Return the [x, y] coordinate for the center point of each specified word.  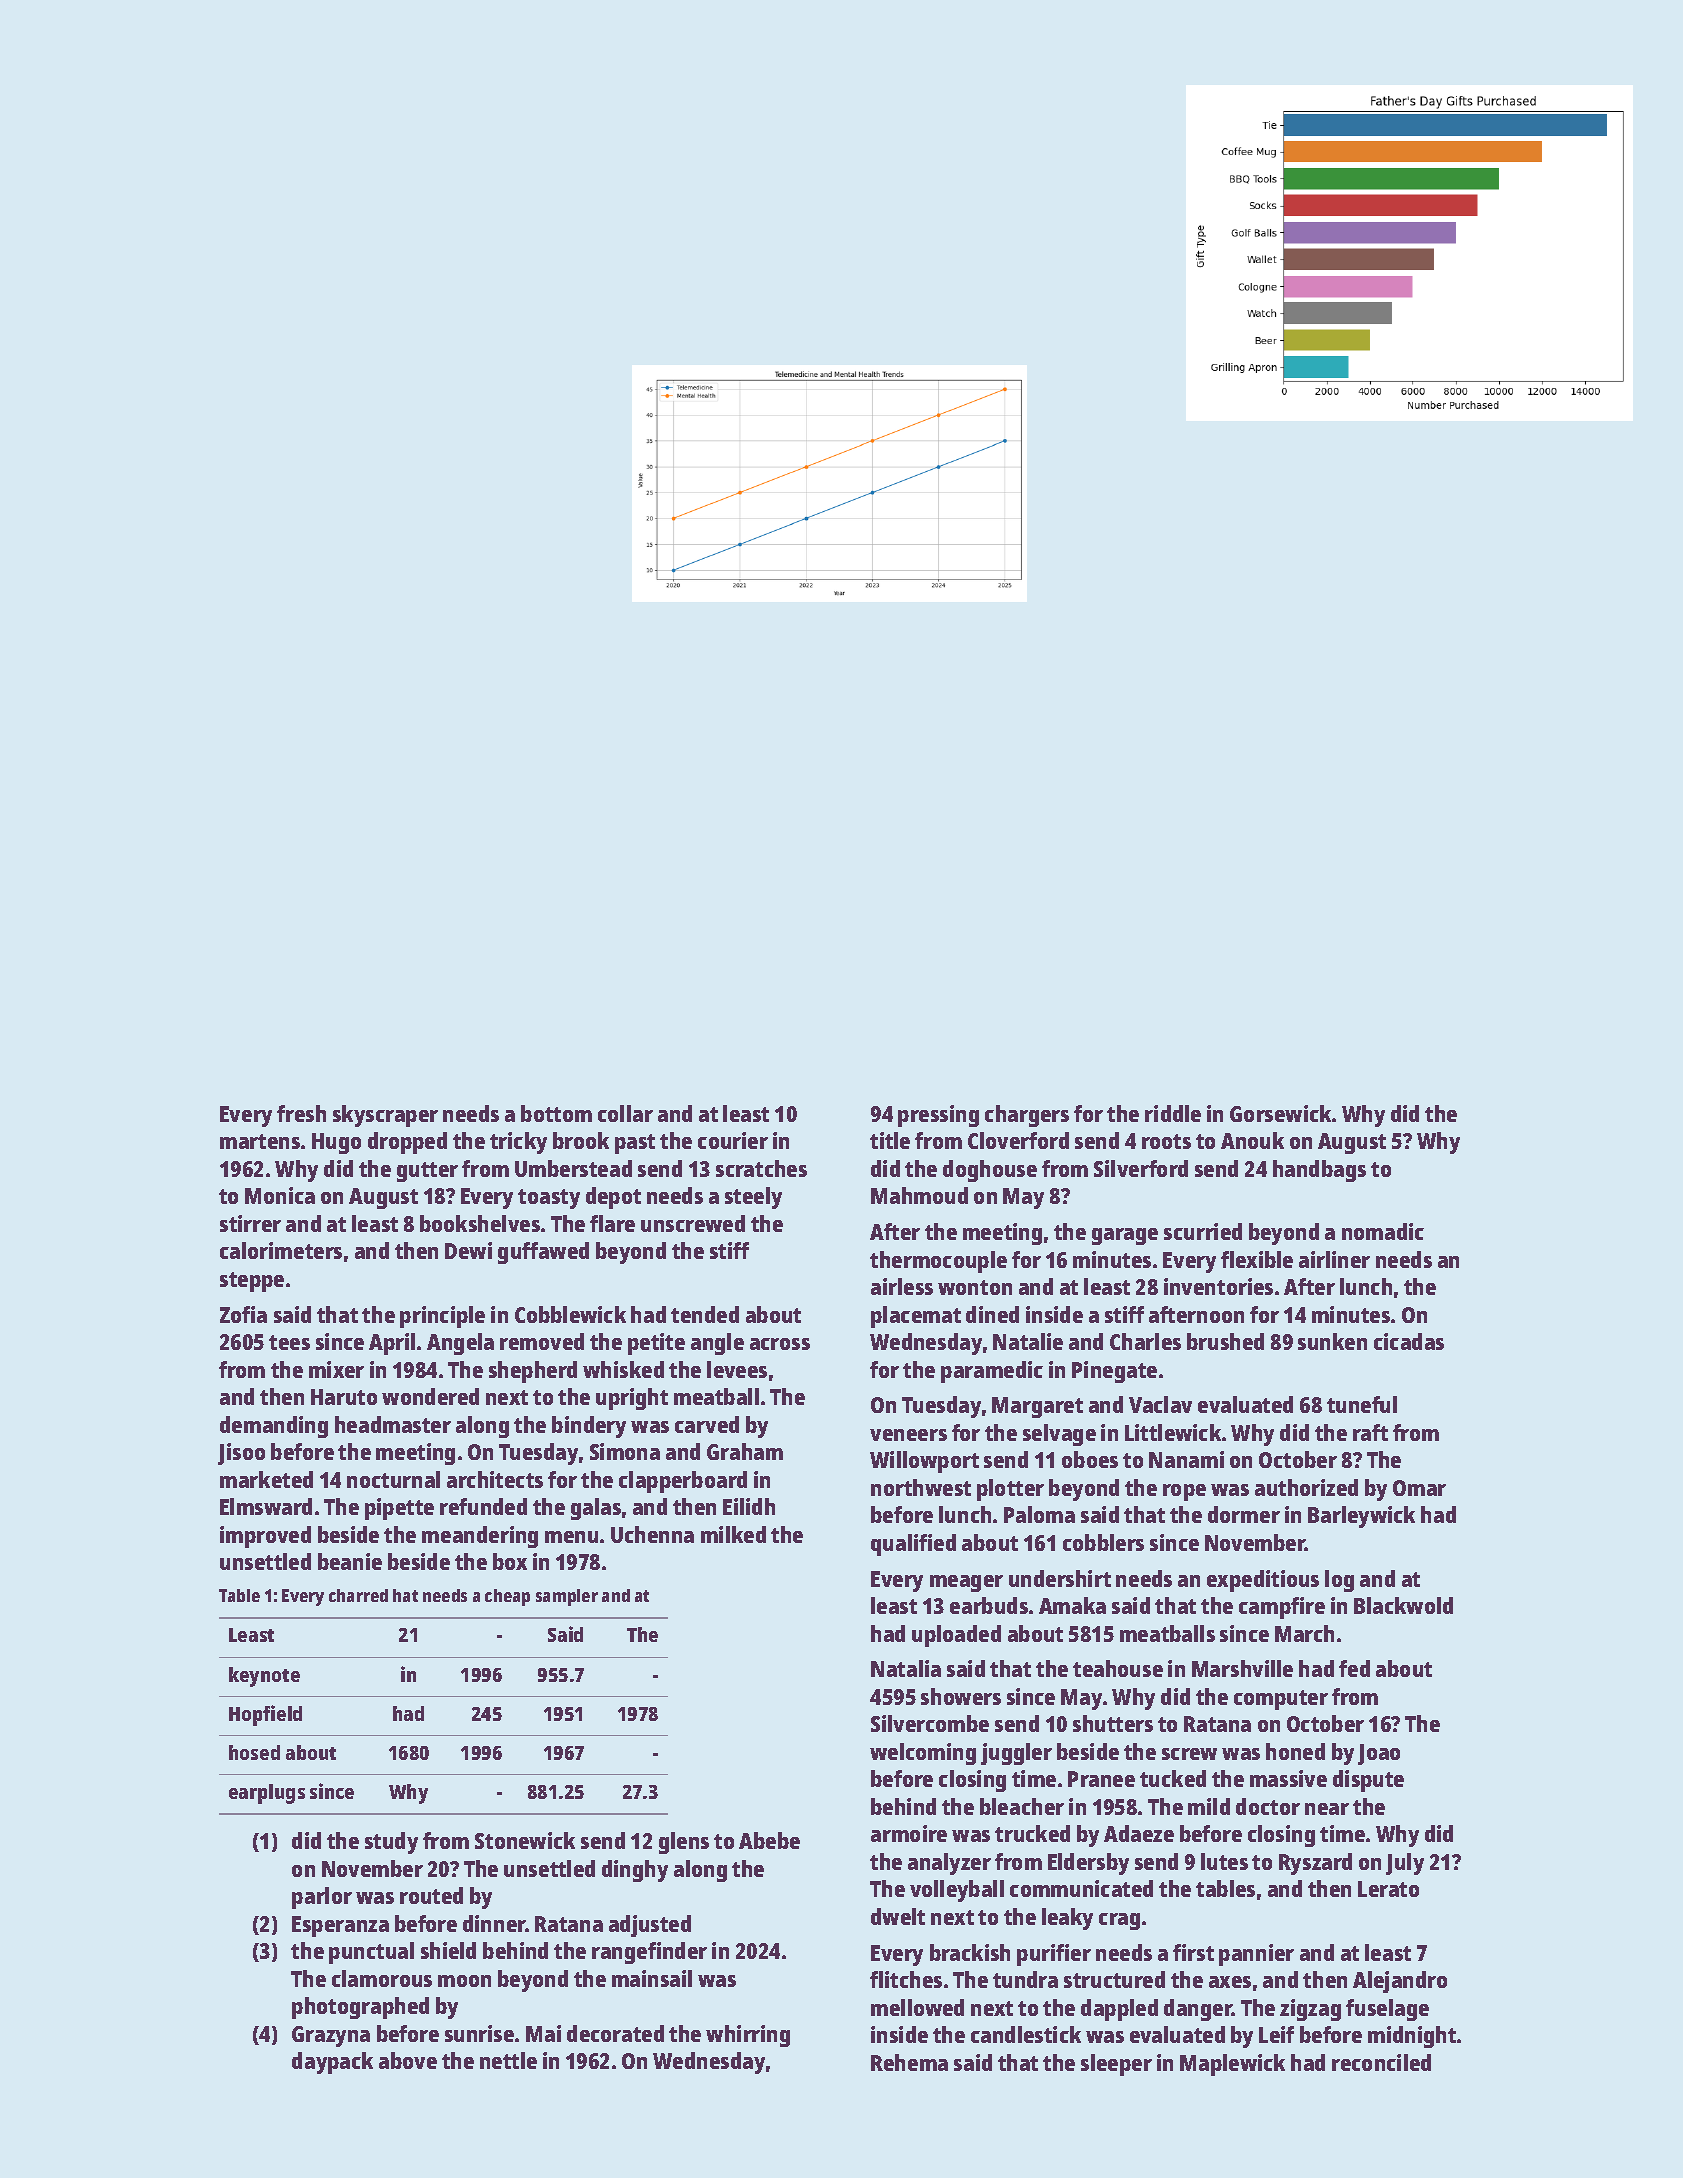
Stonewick [525, 1840]
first [1193, 1952]
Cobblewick [570, 1314]
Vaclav [1160, 1404]
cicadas [1409, 1341]
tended [705, 1314]
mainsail [652, 1978]
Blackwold [1403, 1605]
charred [358, 1595]
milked [733, 1534]
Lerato [1388, 1889]
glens [684, 1843]
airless [902, 1286]
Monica [280, 1195]
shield [448, 1950]
